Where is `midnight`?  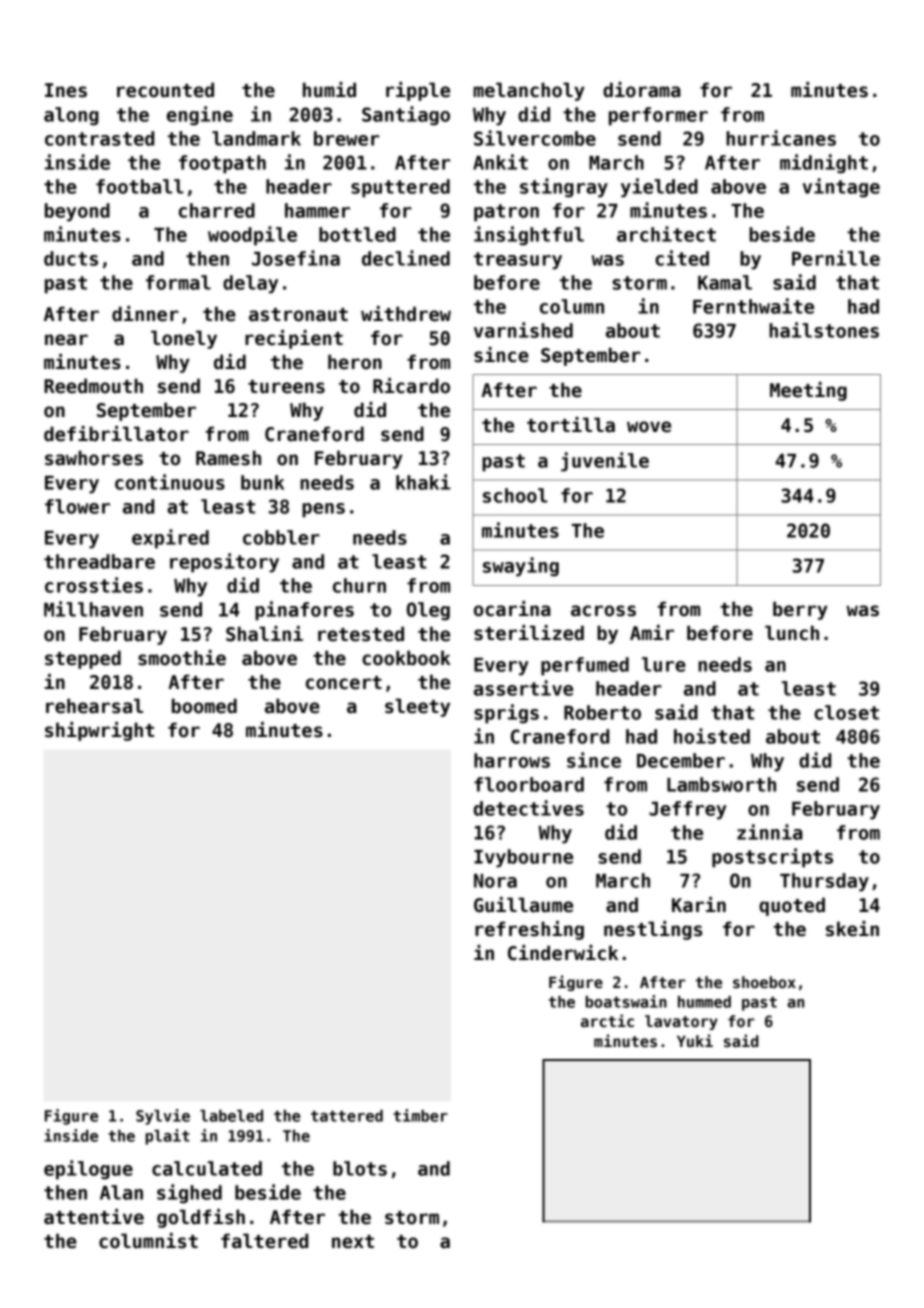
midnight is located at coordinates (824, 164).
